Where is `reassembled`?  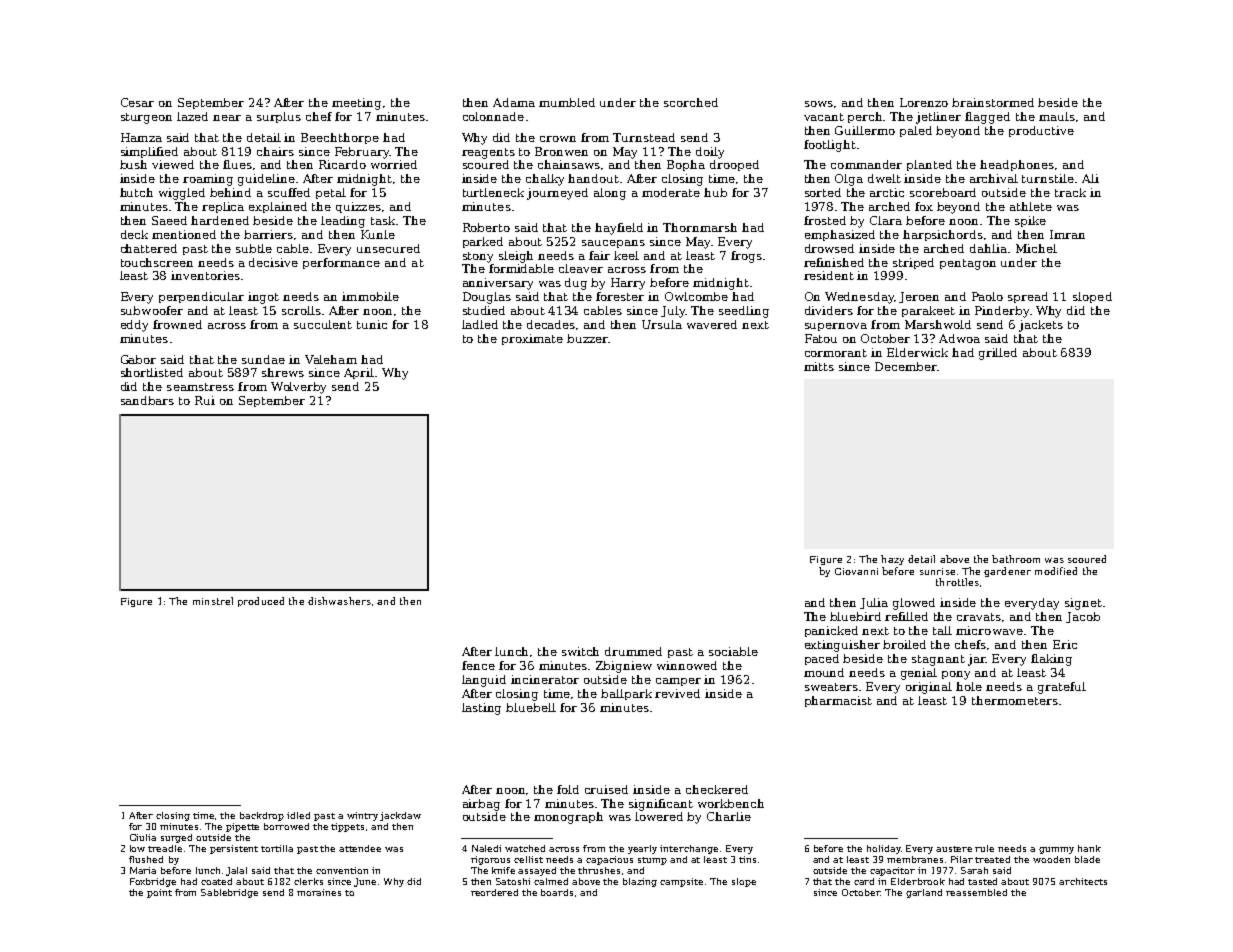
reassembled is located at coordinates (976, 892).
